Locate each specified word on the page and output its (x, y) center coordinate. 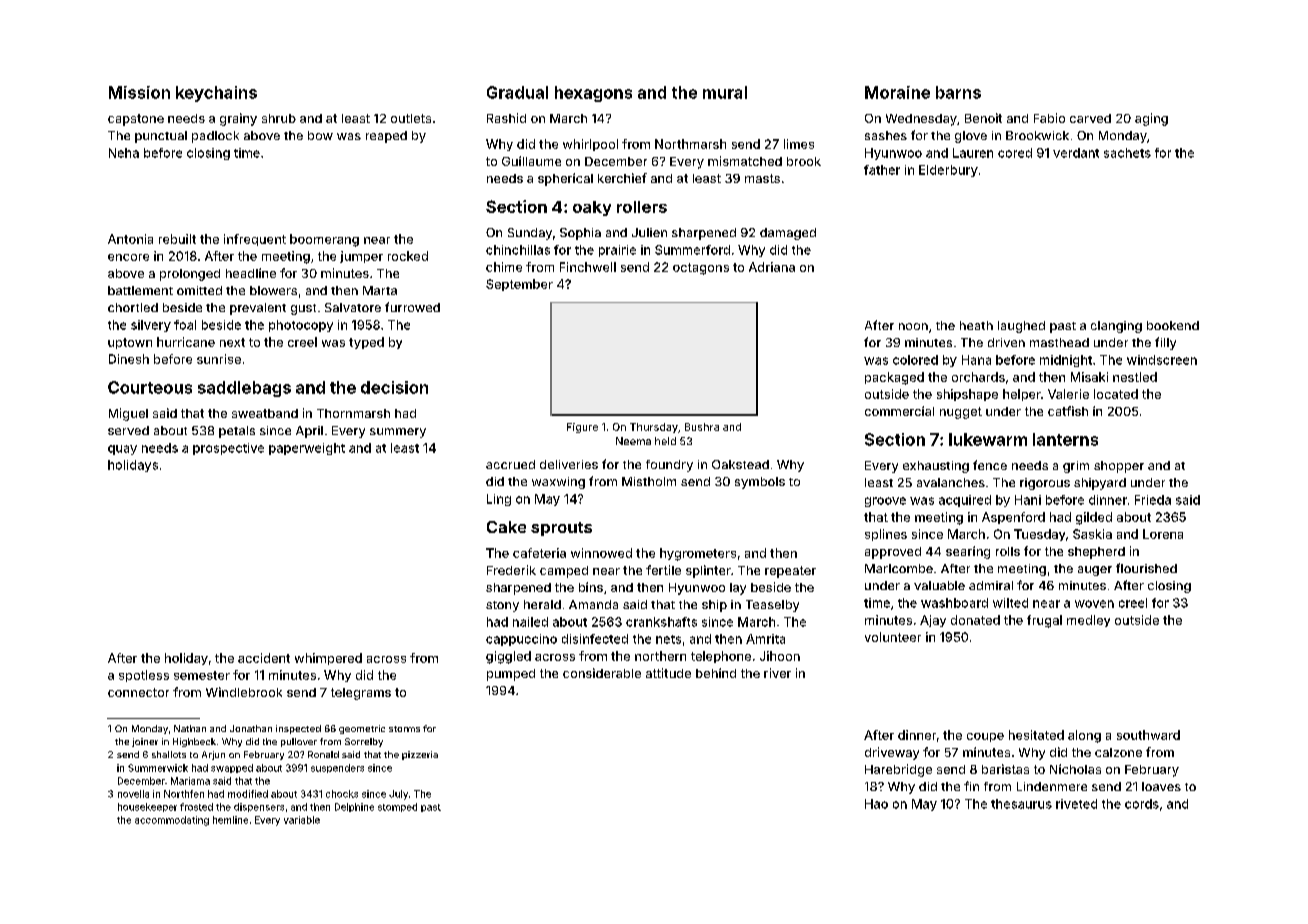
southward (1148, 735)
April (309, 432)
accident (264, 658)
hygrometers (698, 554)
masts (762, 178)
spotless (144, 676)
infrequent (255, 240)
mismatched (745, 161)
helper (1022, 395)
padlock (215, 137)
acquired (965, 501)
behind (716, 673)
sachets (1127, 153)
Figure (582, 428)
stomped (397, 807)
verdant (1076, 153)
